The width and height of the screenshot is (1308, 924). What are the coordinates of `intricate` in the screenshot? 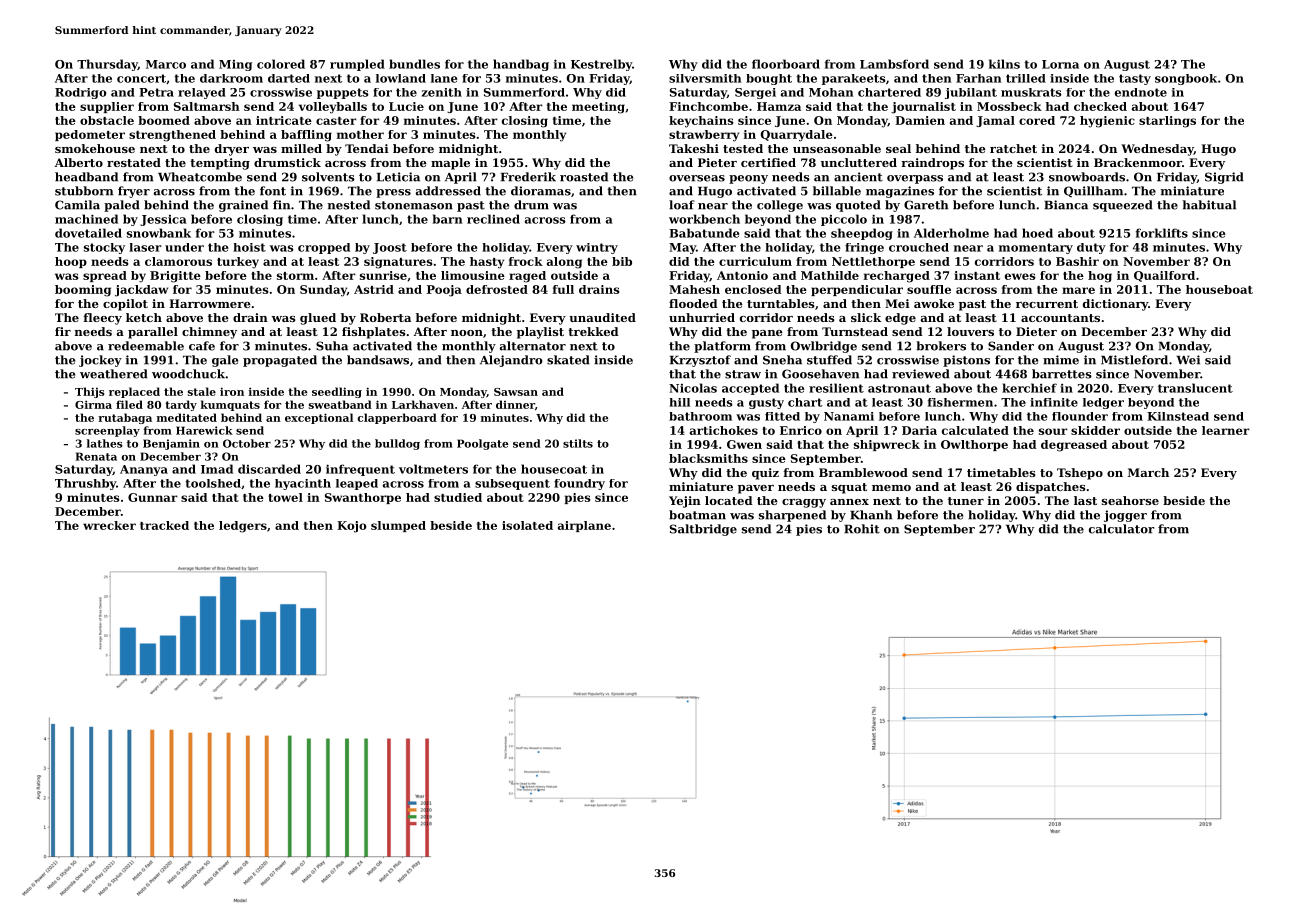 It's located at (284, 120).
